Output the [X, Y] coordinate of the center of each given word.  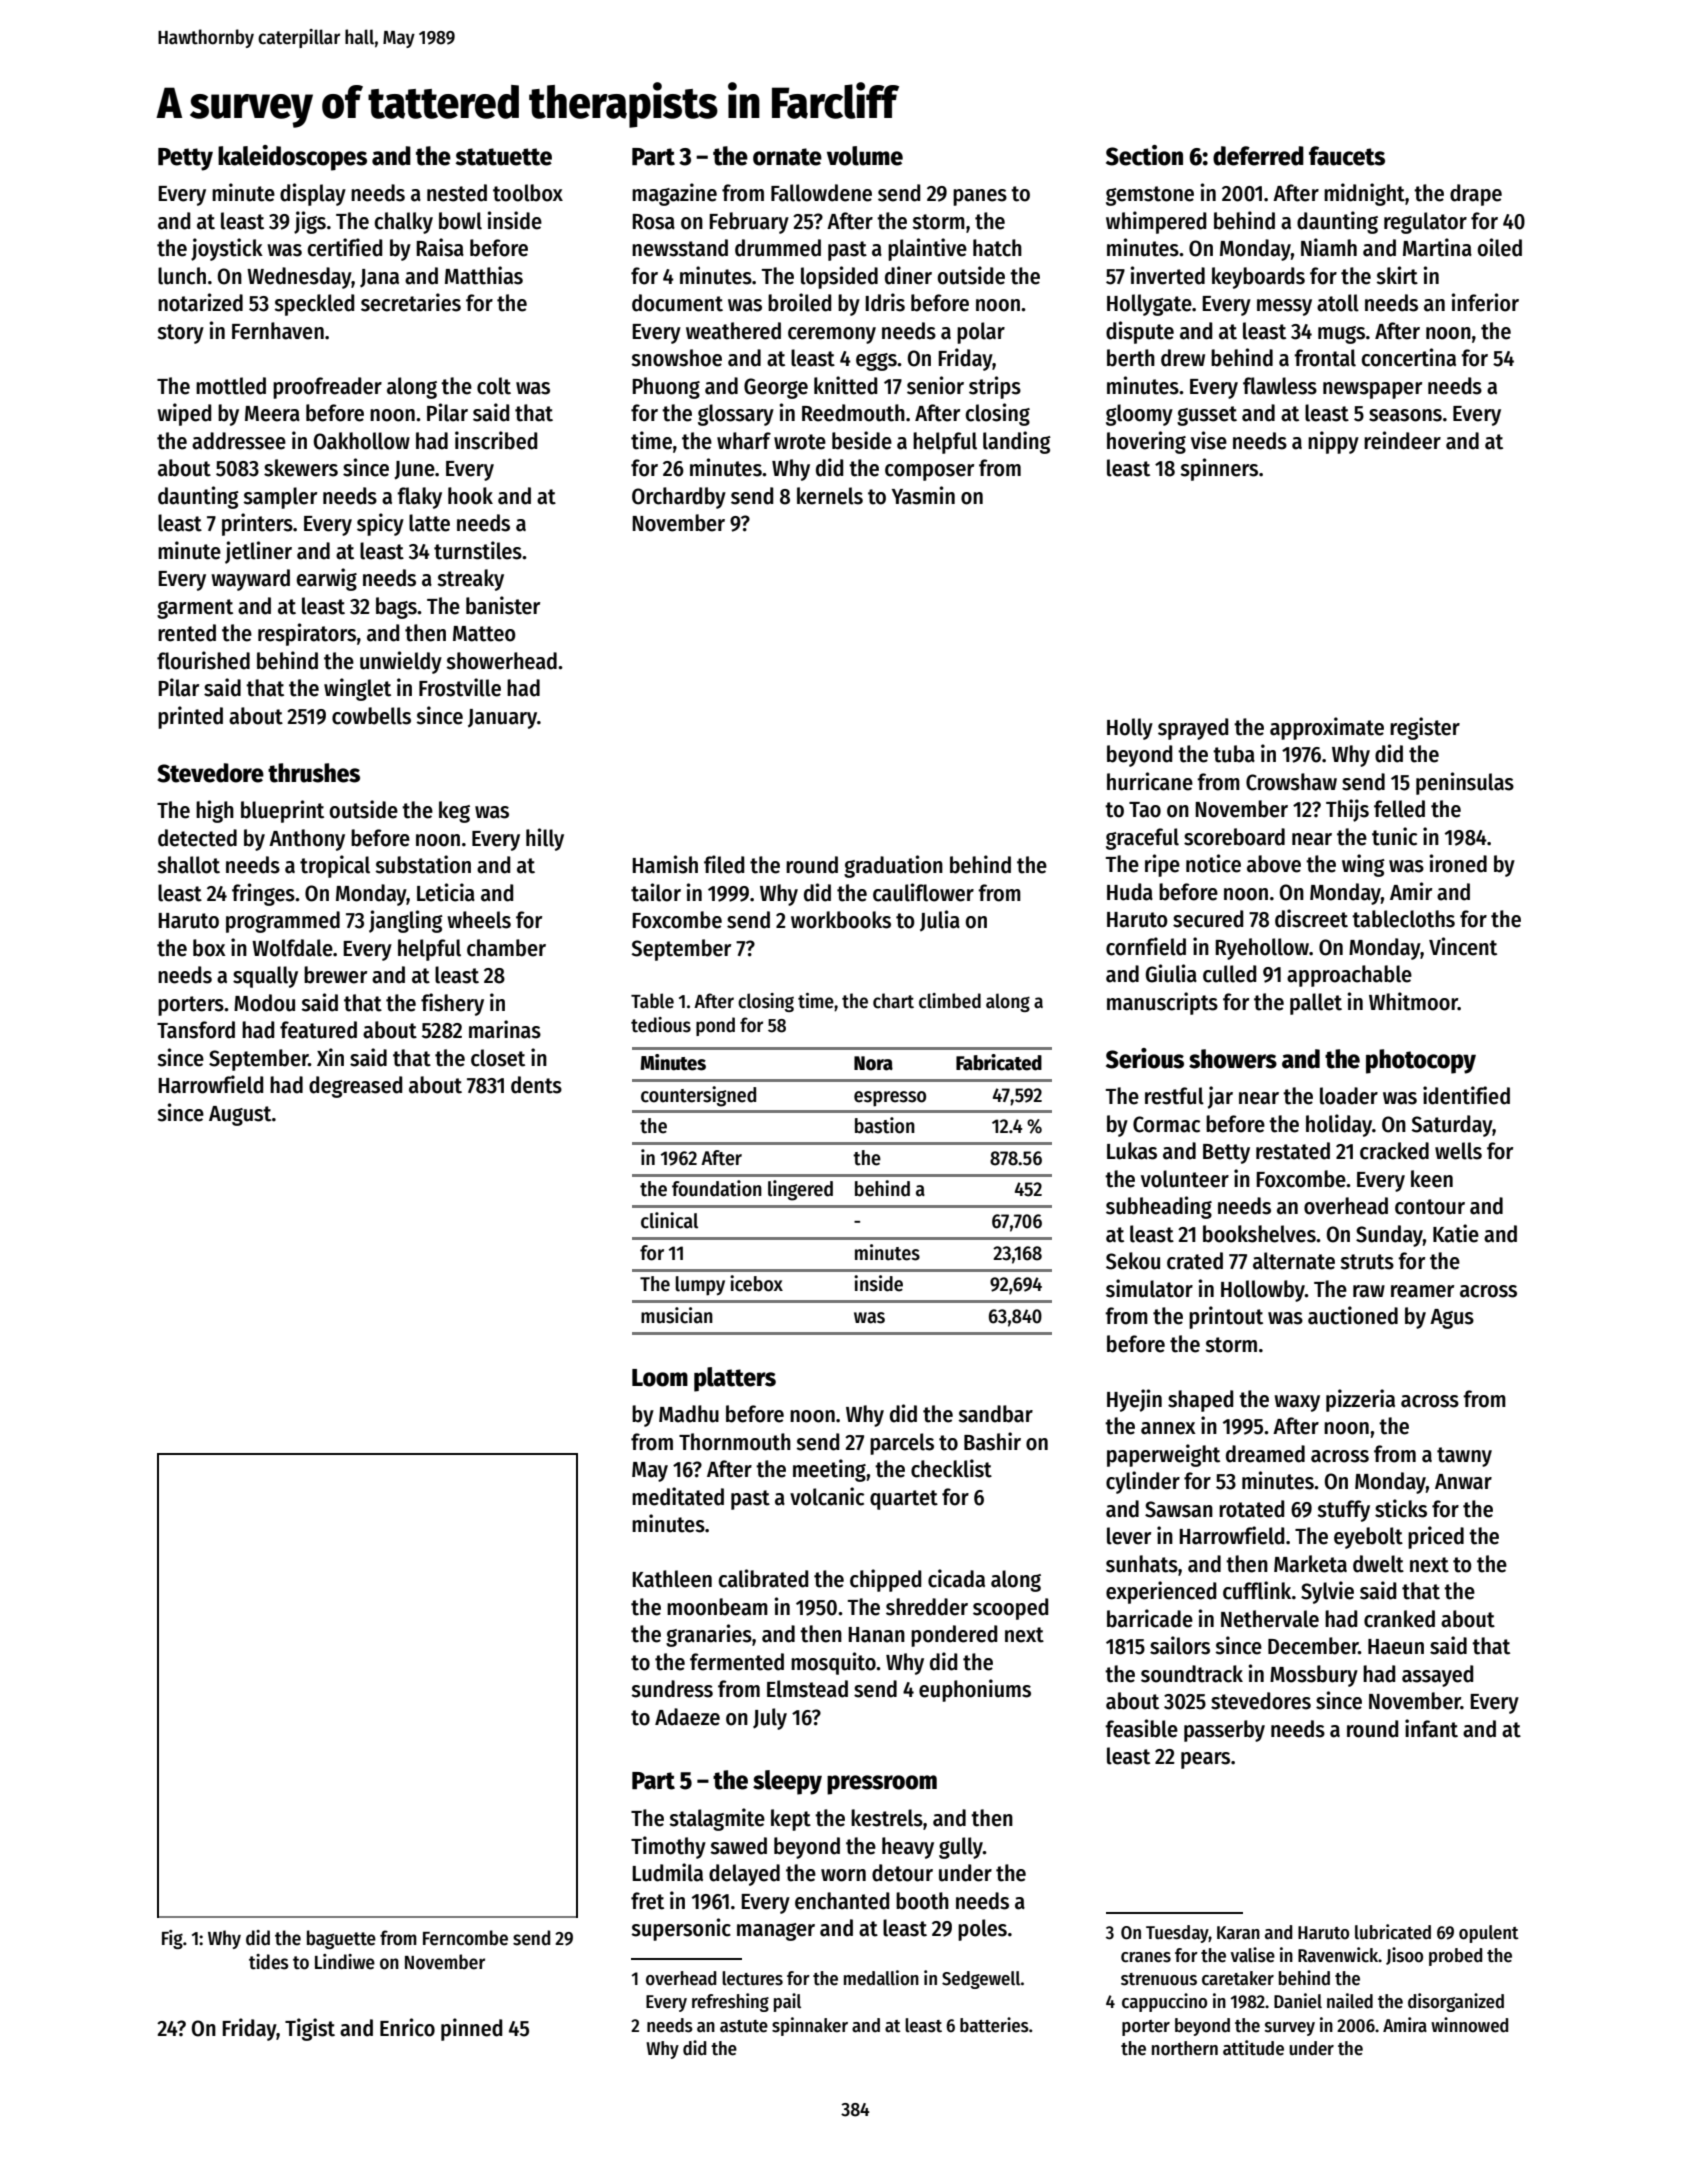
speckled [314, 305]
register [1425, 728]
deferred [1258, 156]
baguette [341, 1939]
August [240, 1116]
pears [1205, 1760]
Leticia [446, 892]
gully [961, 1848]
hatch [997, 248]
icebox [756, 1283]
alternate [1294, 1261]
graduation [893, 866]
